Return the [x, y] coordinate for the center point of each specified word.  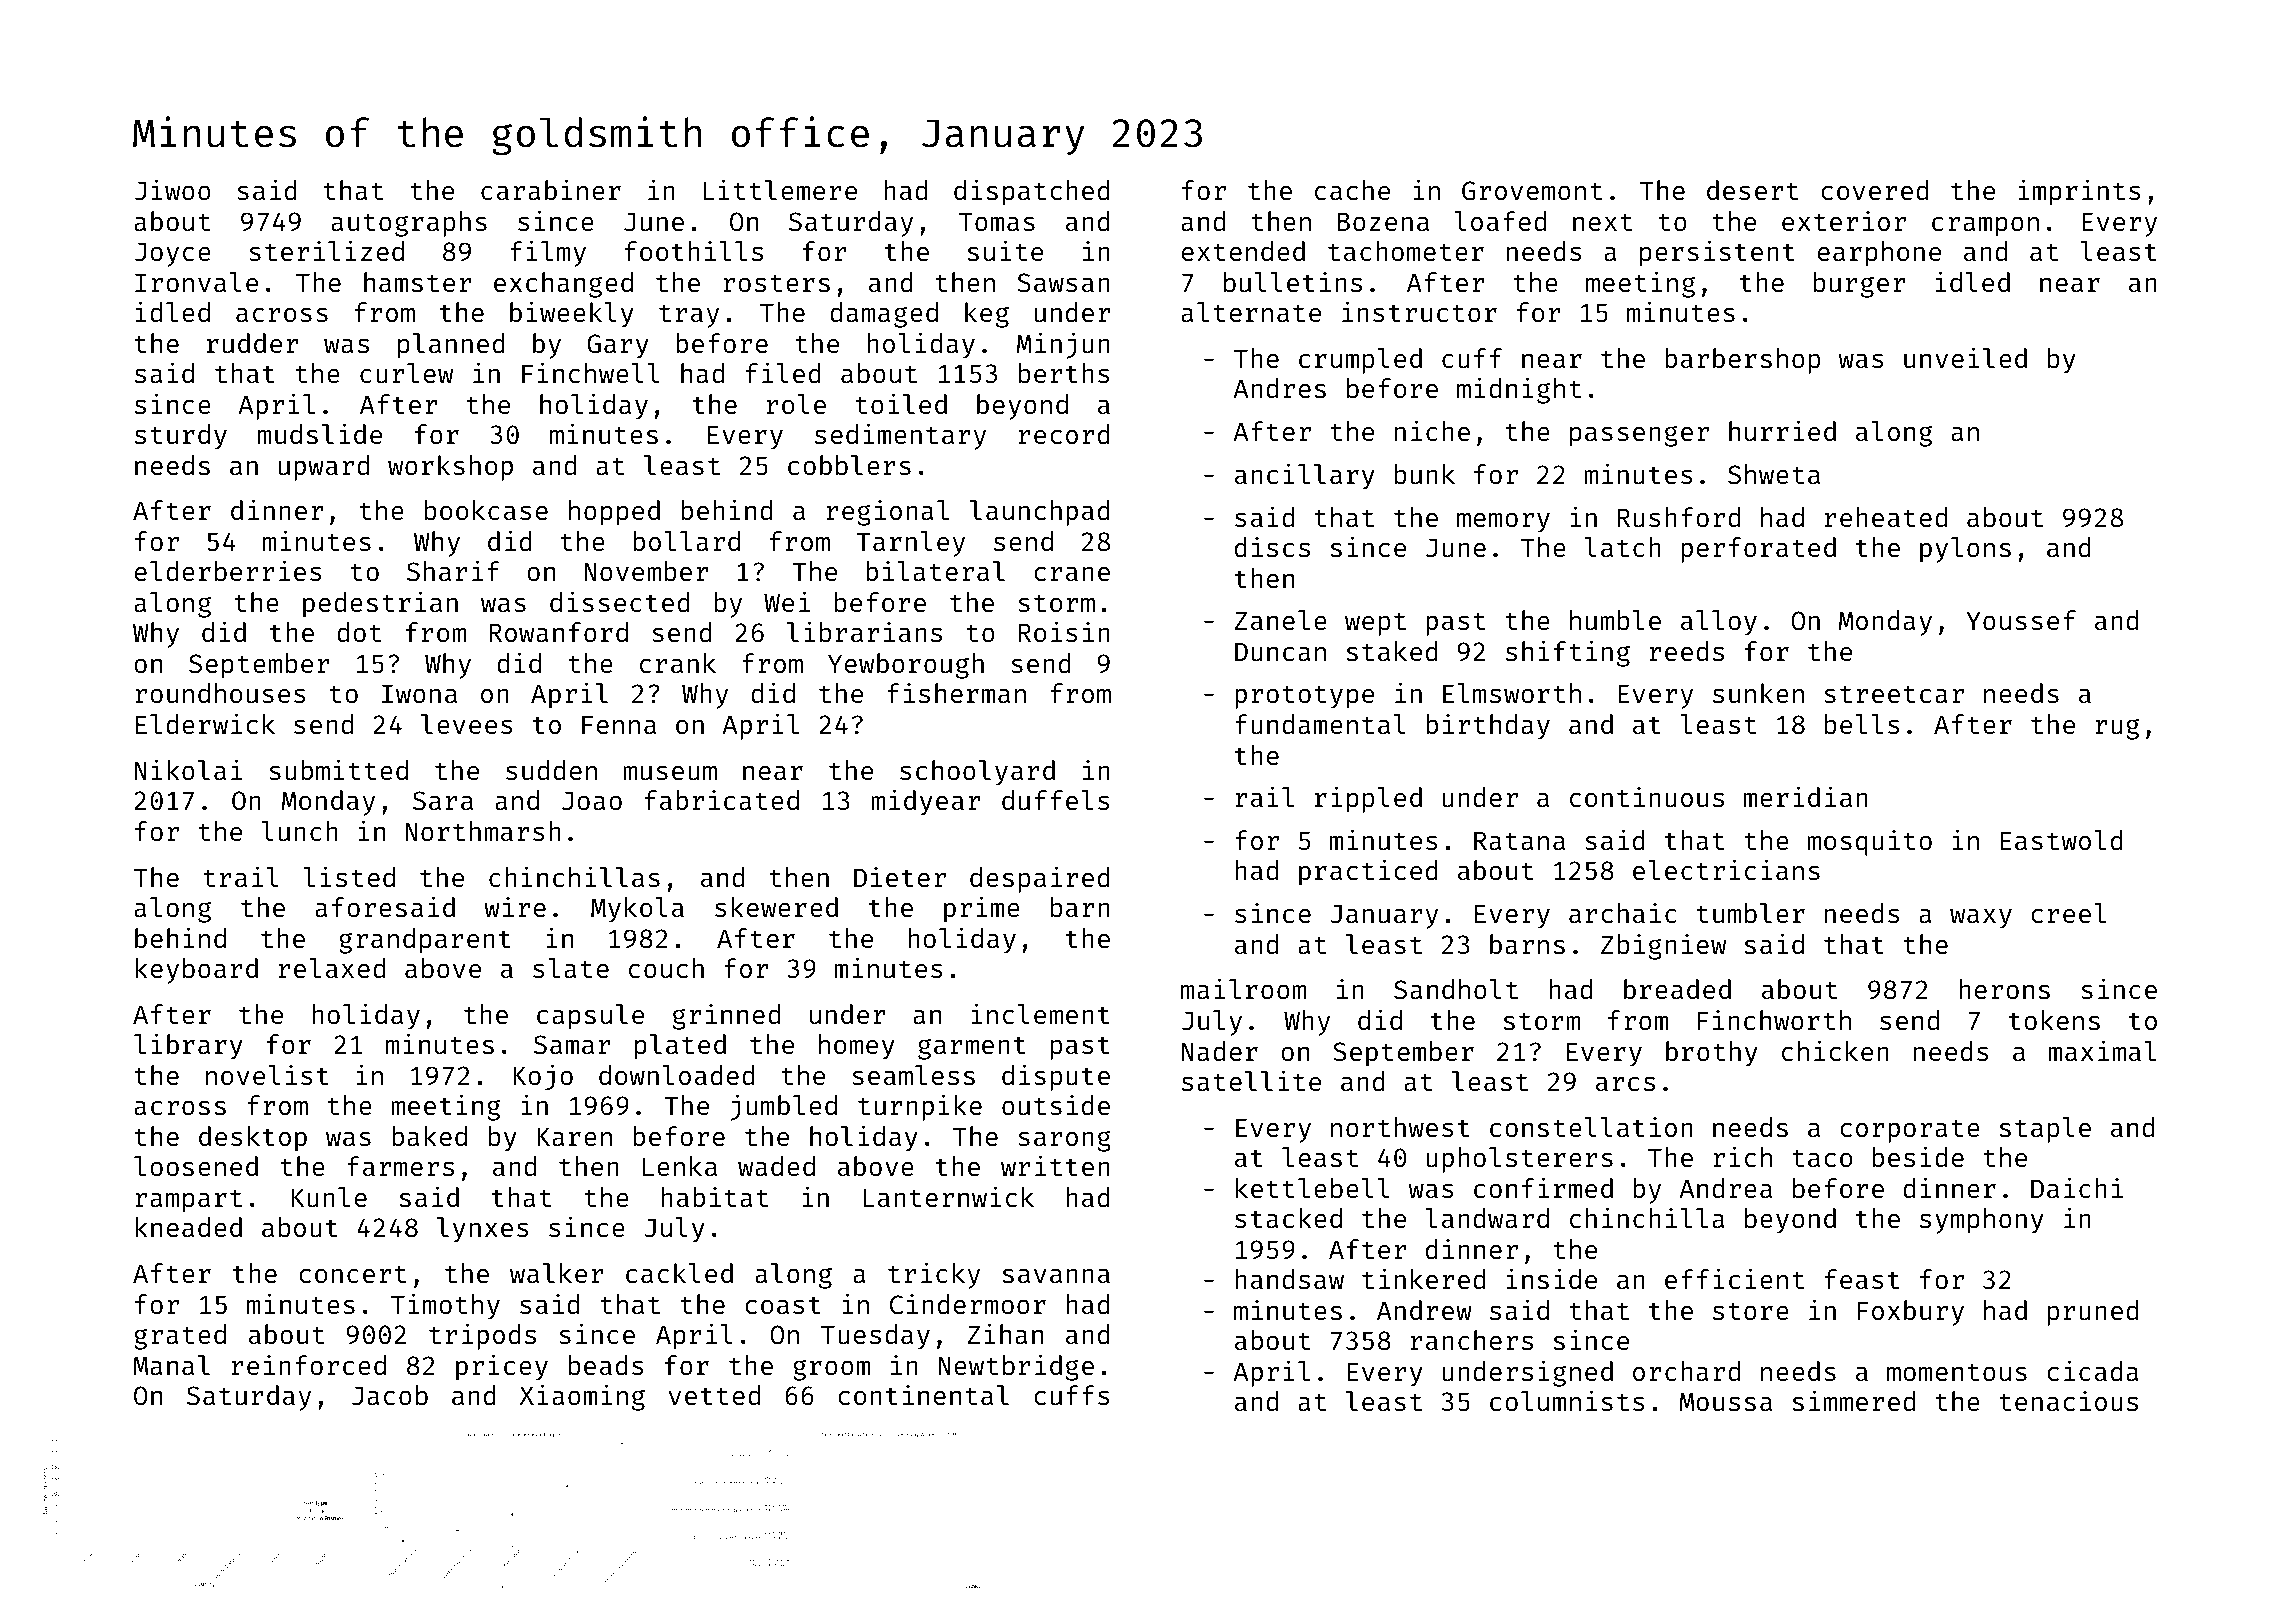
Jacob [390, 1395]
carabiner [551, 190]
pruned [2093, 1313]
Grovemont [1532, 191]
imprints [2079, 192]
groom [831, 1370]
